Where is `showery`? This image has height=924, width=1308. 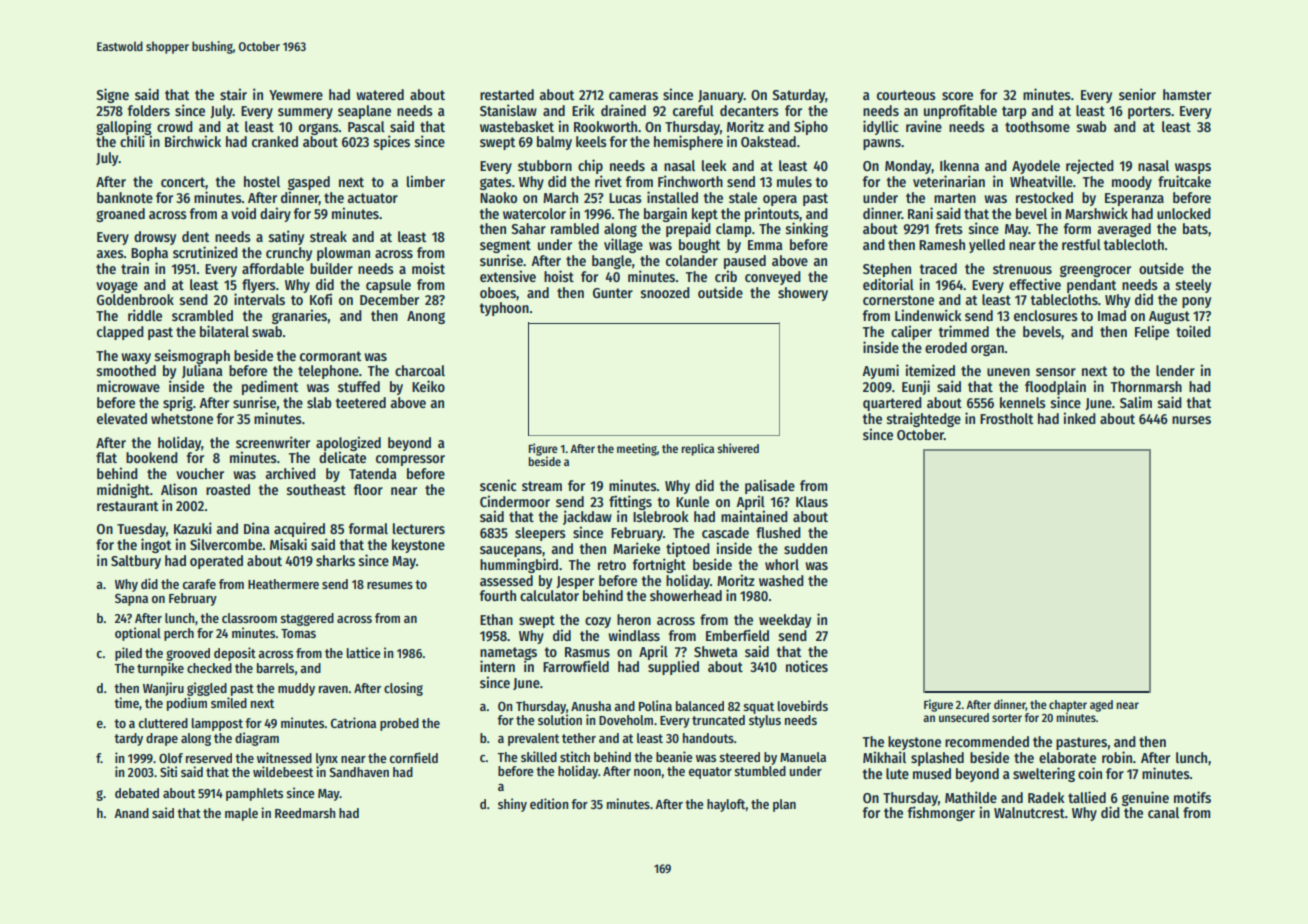 showery is located at coordinates (803, 294).
